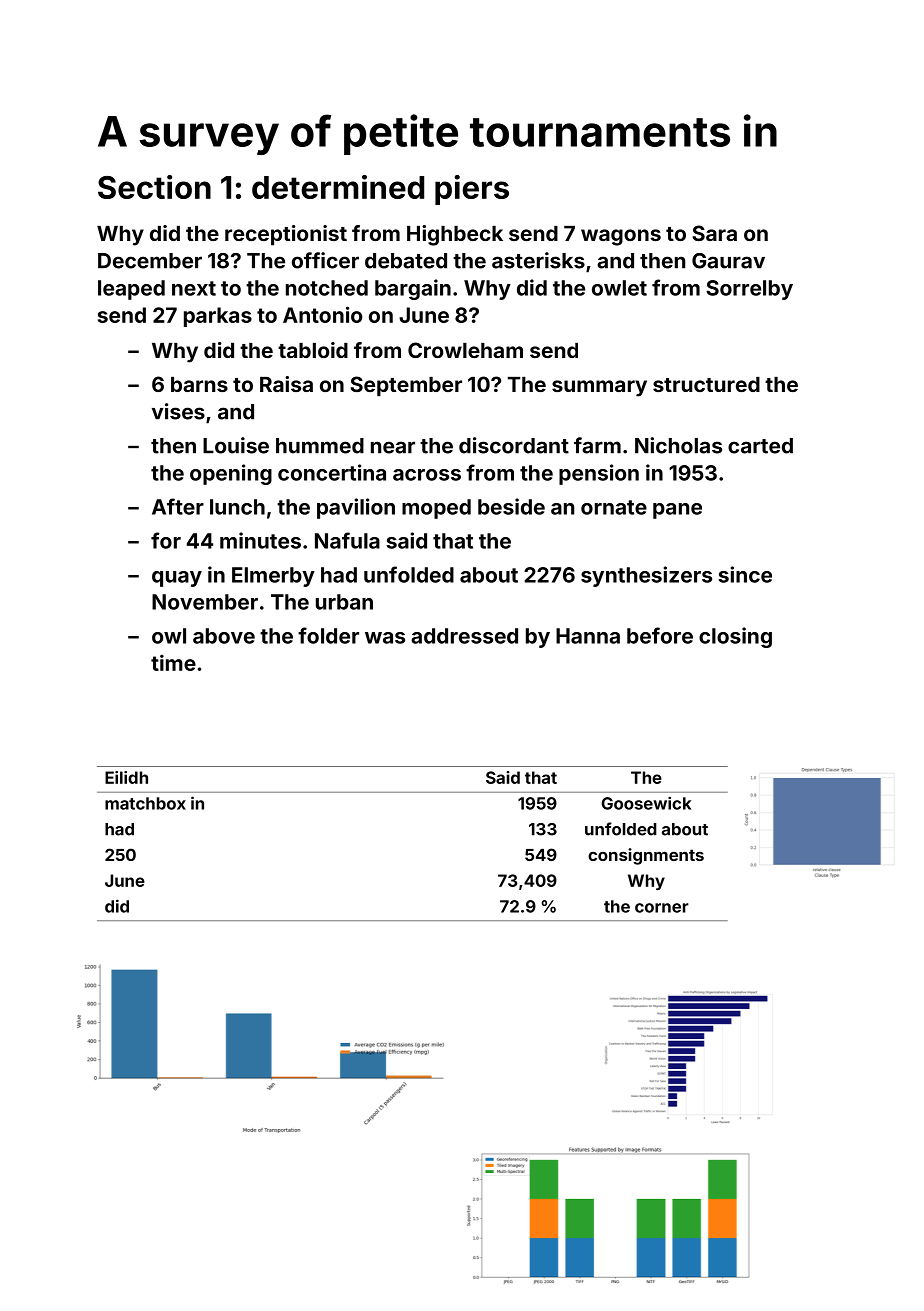 This page has height=1311, width=924. Describe the element at coordinates (427, 475) in the page. I see `across` at that location.
